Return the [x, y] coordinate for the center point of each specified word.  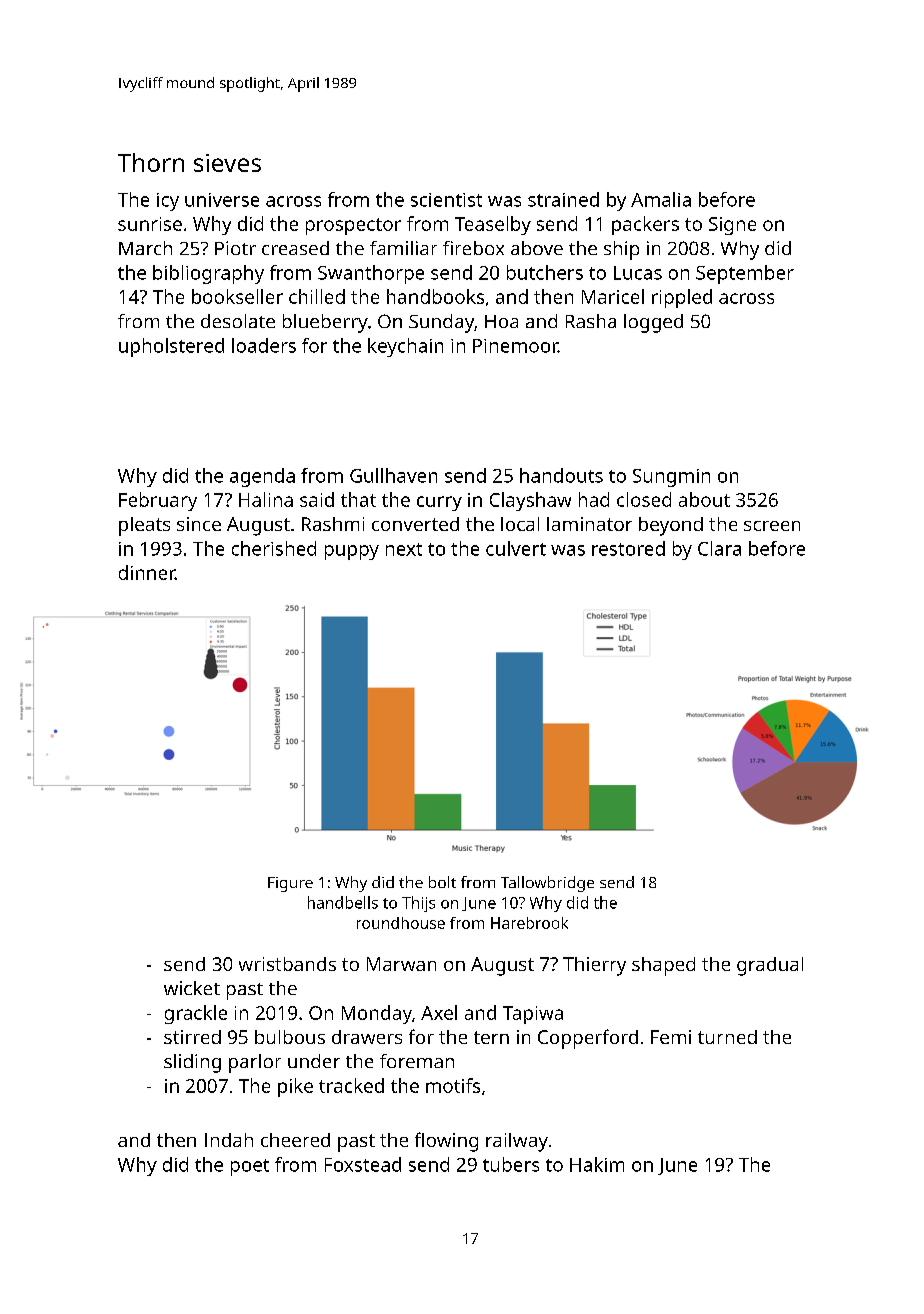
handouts [561, 475]
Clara [719, 548]
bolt [442, 882]
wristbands [287, 964]
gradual [770, 966]
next [404, 549]
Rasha [591, 321]
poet [250, 1167]
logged [653, 323]
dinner [147, 572]
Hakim [597, 1164]
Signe [732, 226]
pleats [144, 526]
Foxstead [363, 1164]
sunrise [150, 224]
